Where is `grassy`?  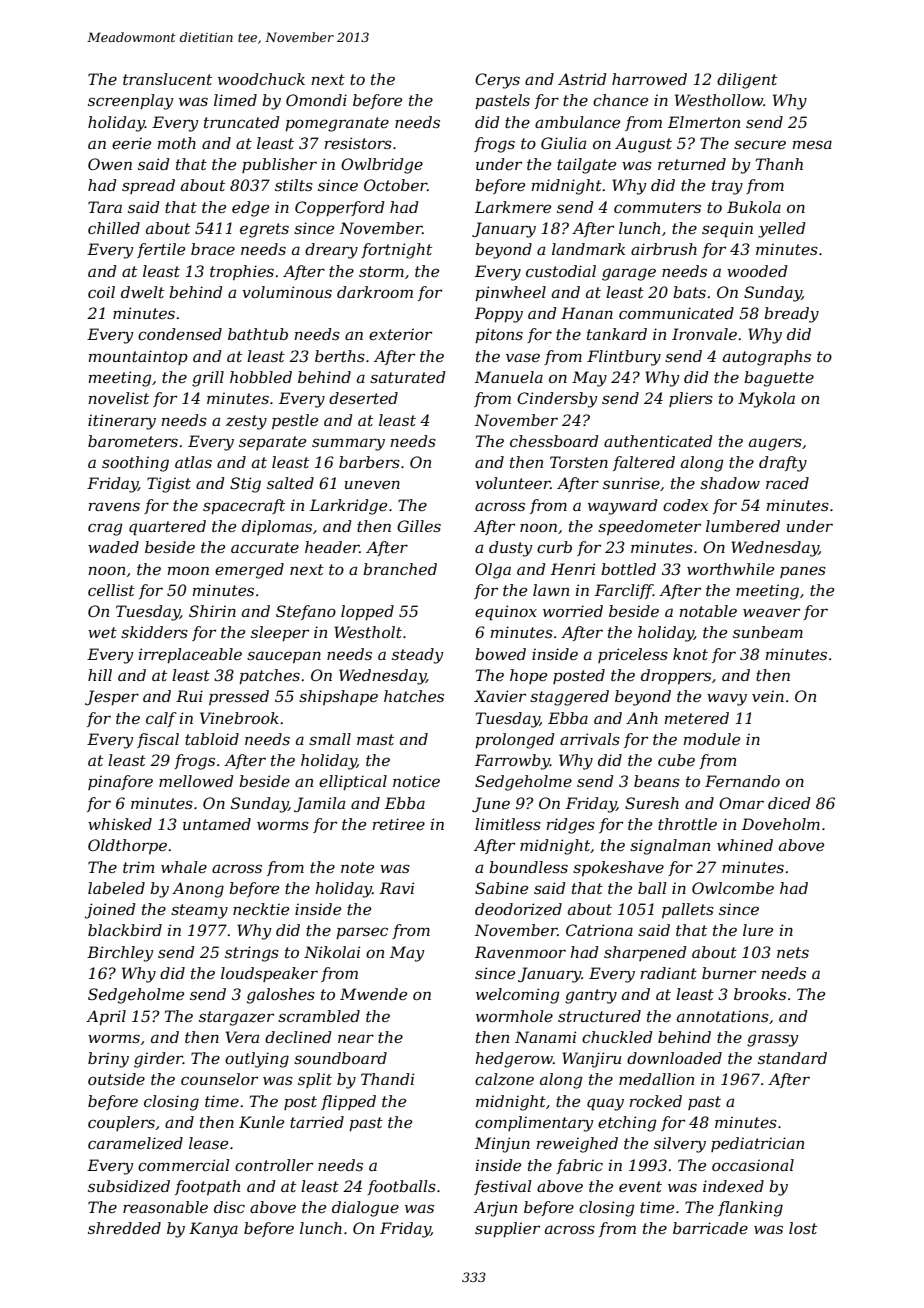
grassy is located at coordinates (773, 1040).
